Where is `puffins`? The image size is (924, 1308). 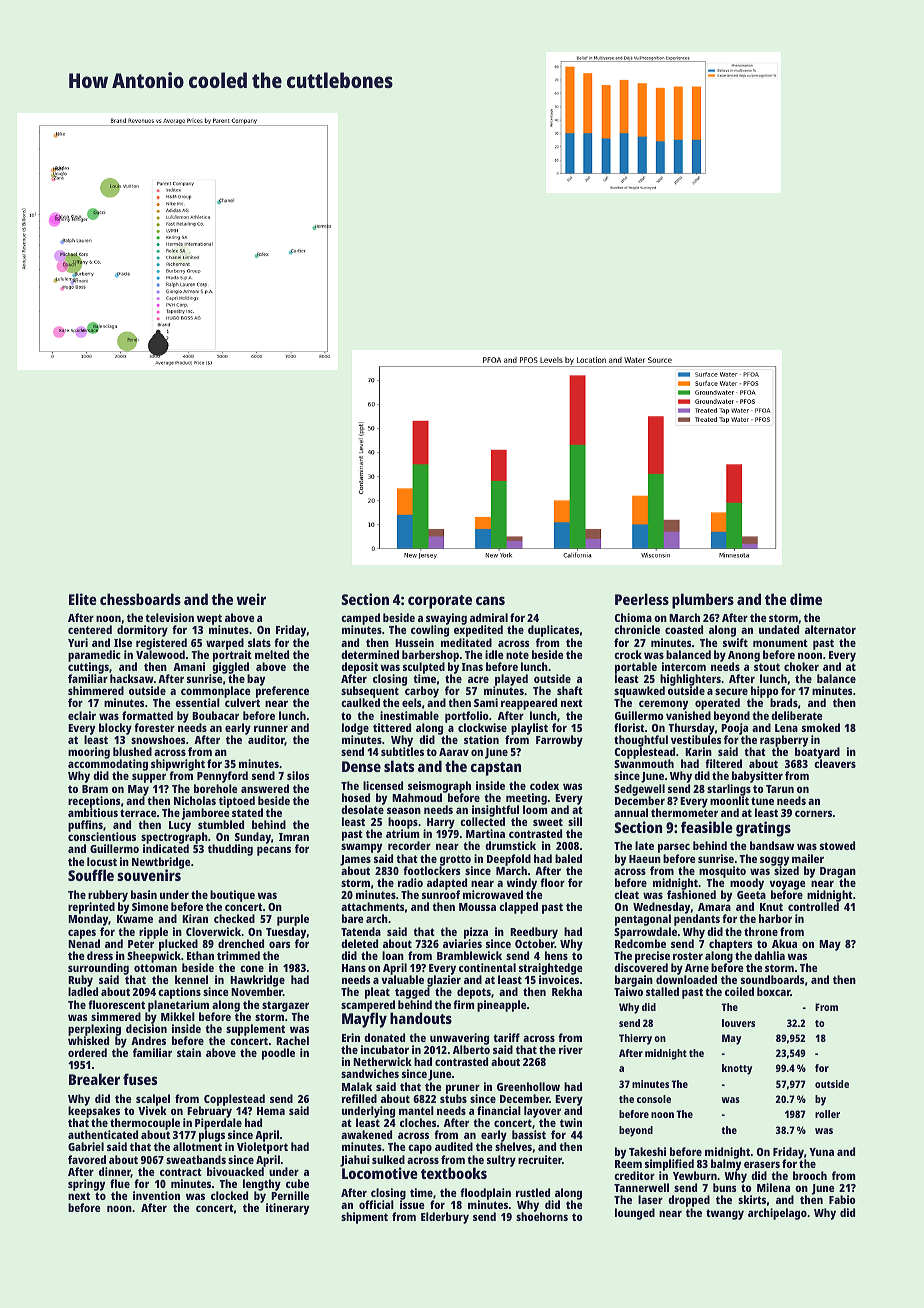 puffins is located at coordinates (85, 826).
